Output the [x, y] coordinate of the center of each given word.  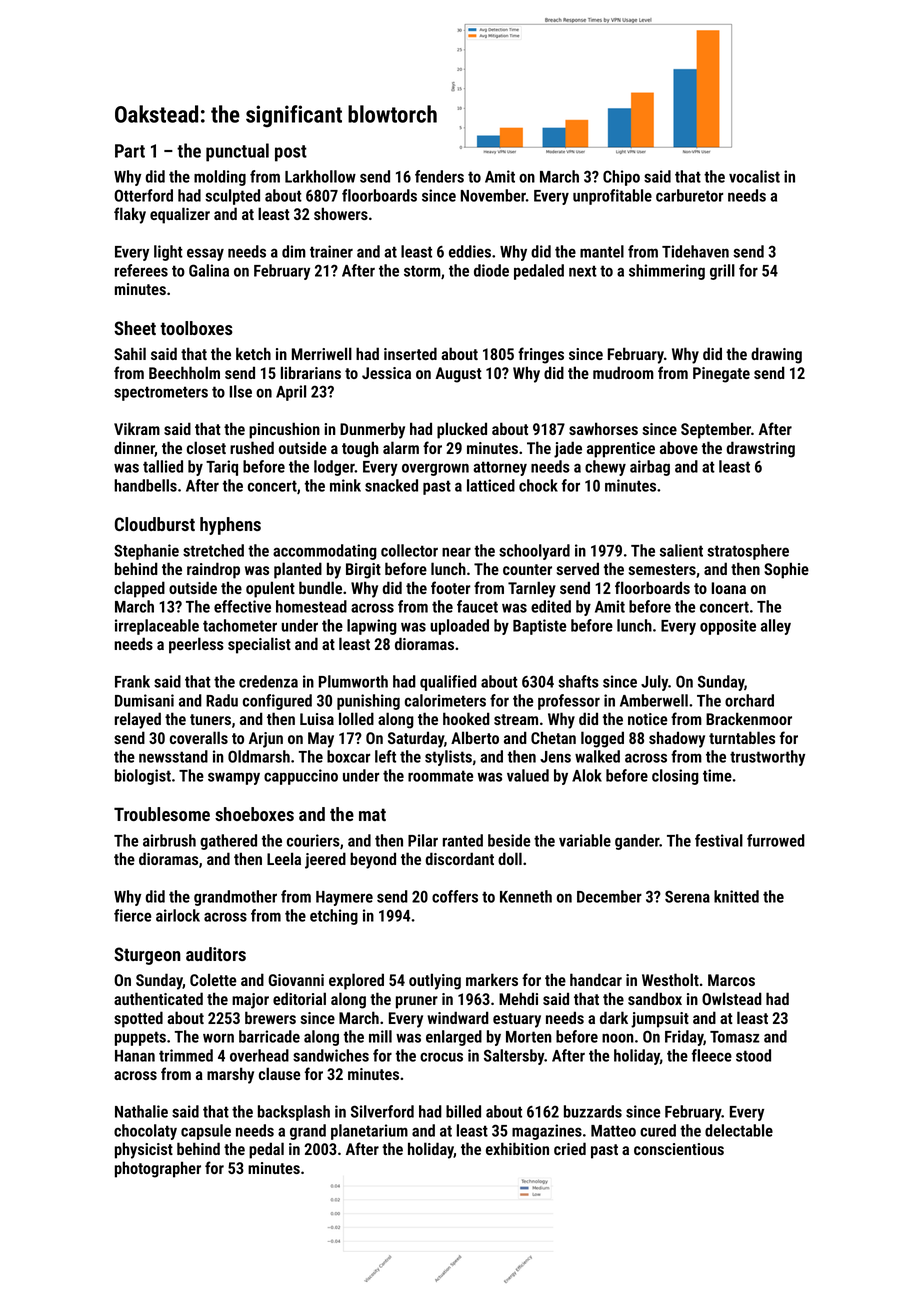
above [679, 447]
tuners [210, 719]
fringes [541, 355]
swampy [234, 778]
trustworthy [767, 758]
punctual [237, 152]
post [291, 153]
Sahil [130, 353]
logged [602, 739]
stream [516, 719]
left [385, 756]
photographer [158, 1169]
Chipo [621, 178]
